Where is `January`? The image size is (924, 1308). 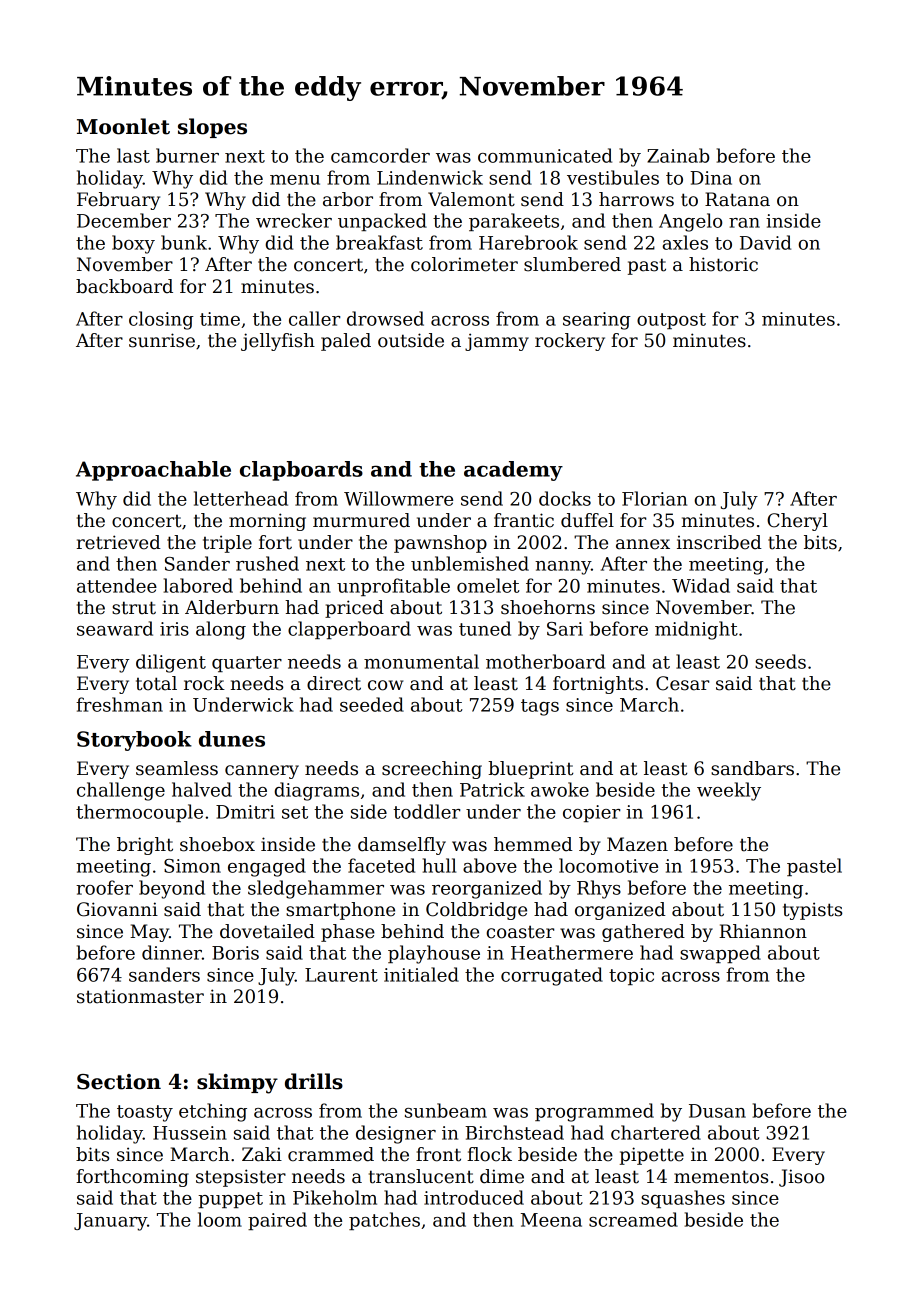 January is located at coordinates (110, 1222).
